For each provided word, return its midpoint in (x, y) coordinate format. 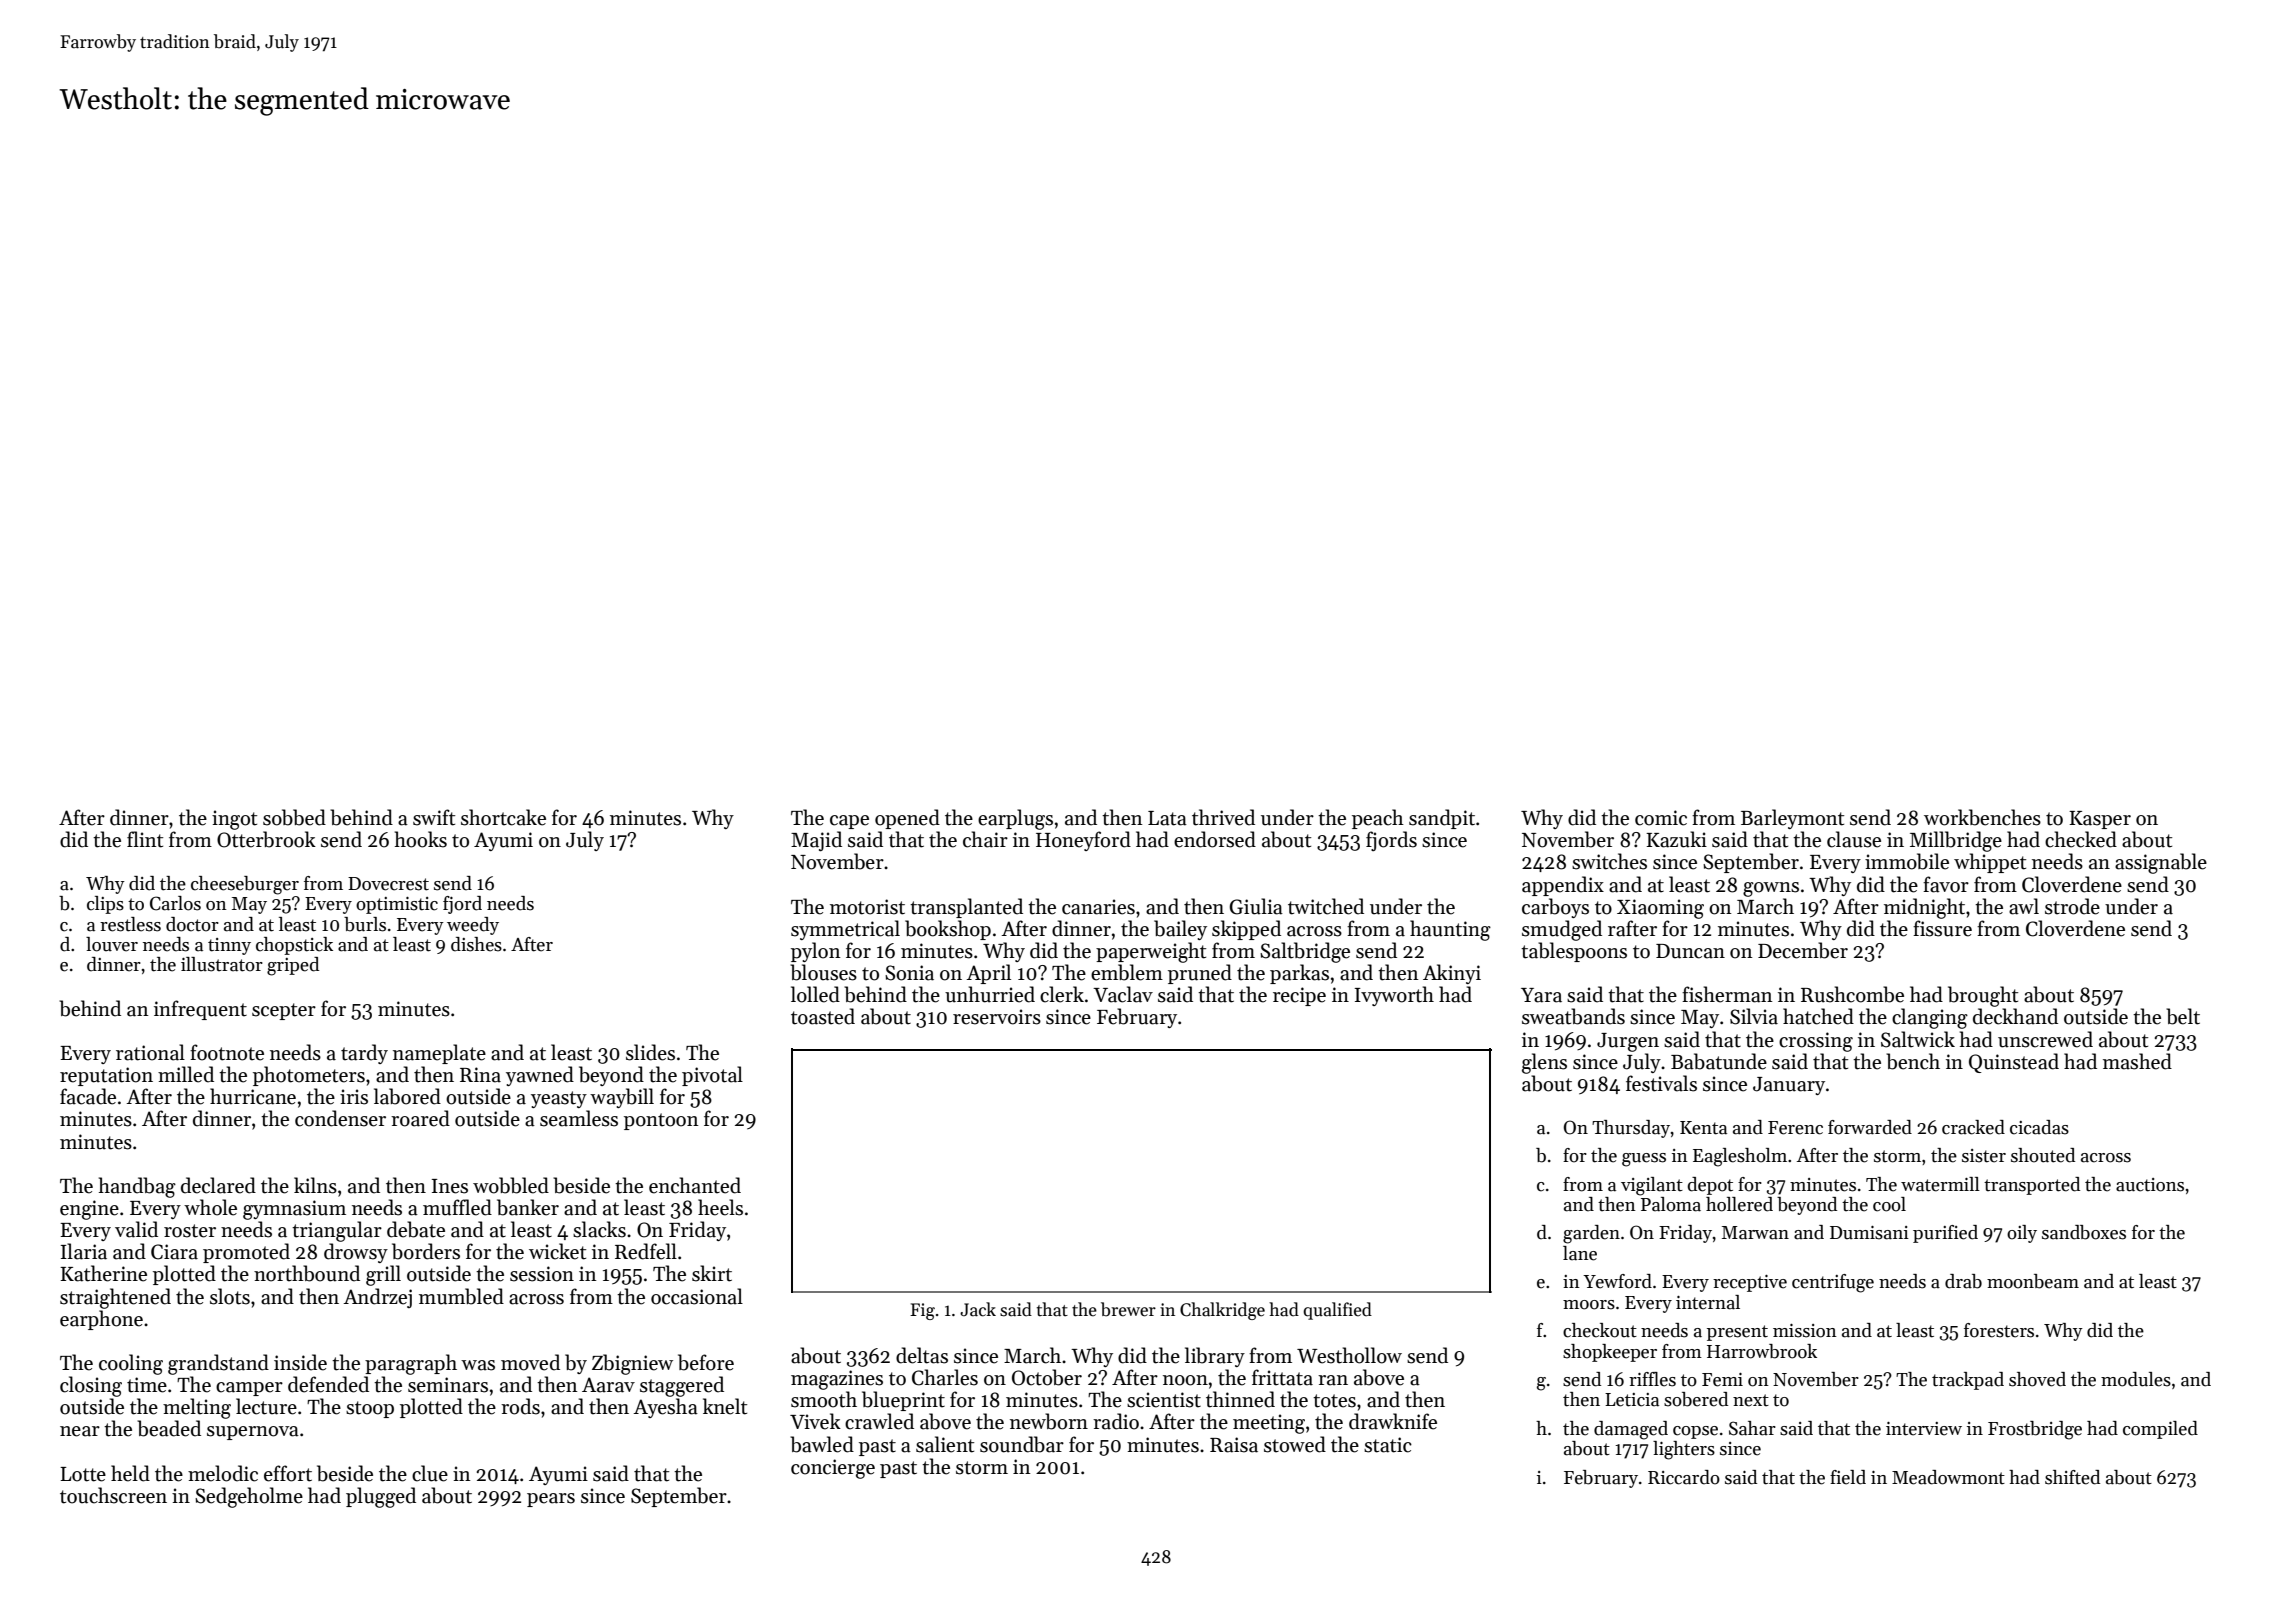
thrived (1223, 817)
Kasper (2100, 820)
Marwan (1755, 1233)
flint (145, 839)
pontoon (661, 1121)
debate (416, 1229)
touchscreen (113, 1495)
